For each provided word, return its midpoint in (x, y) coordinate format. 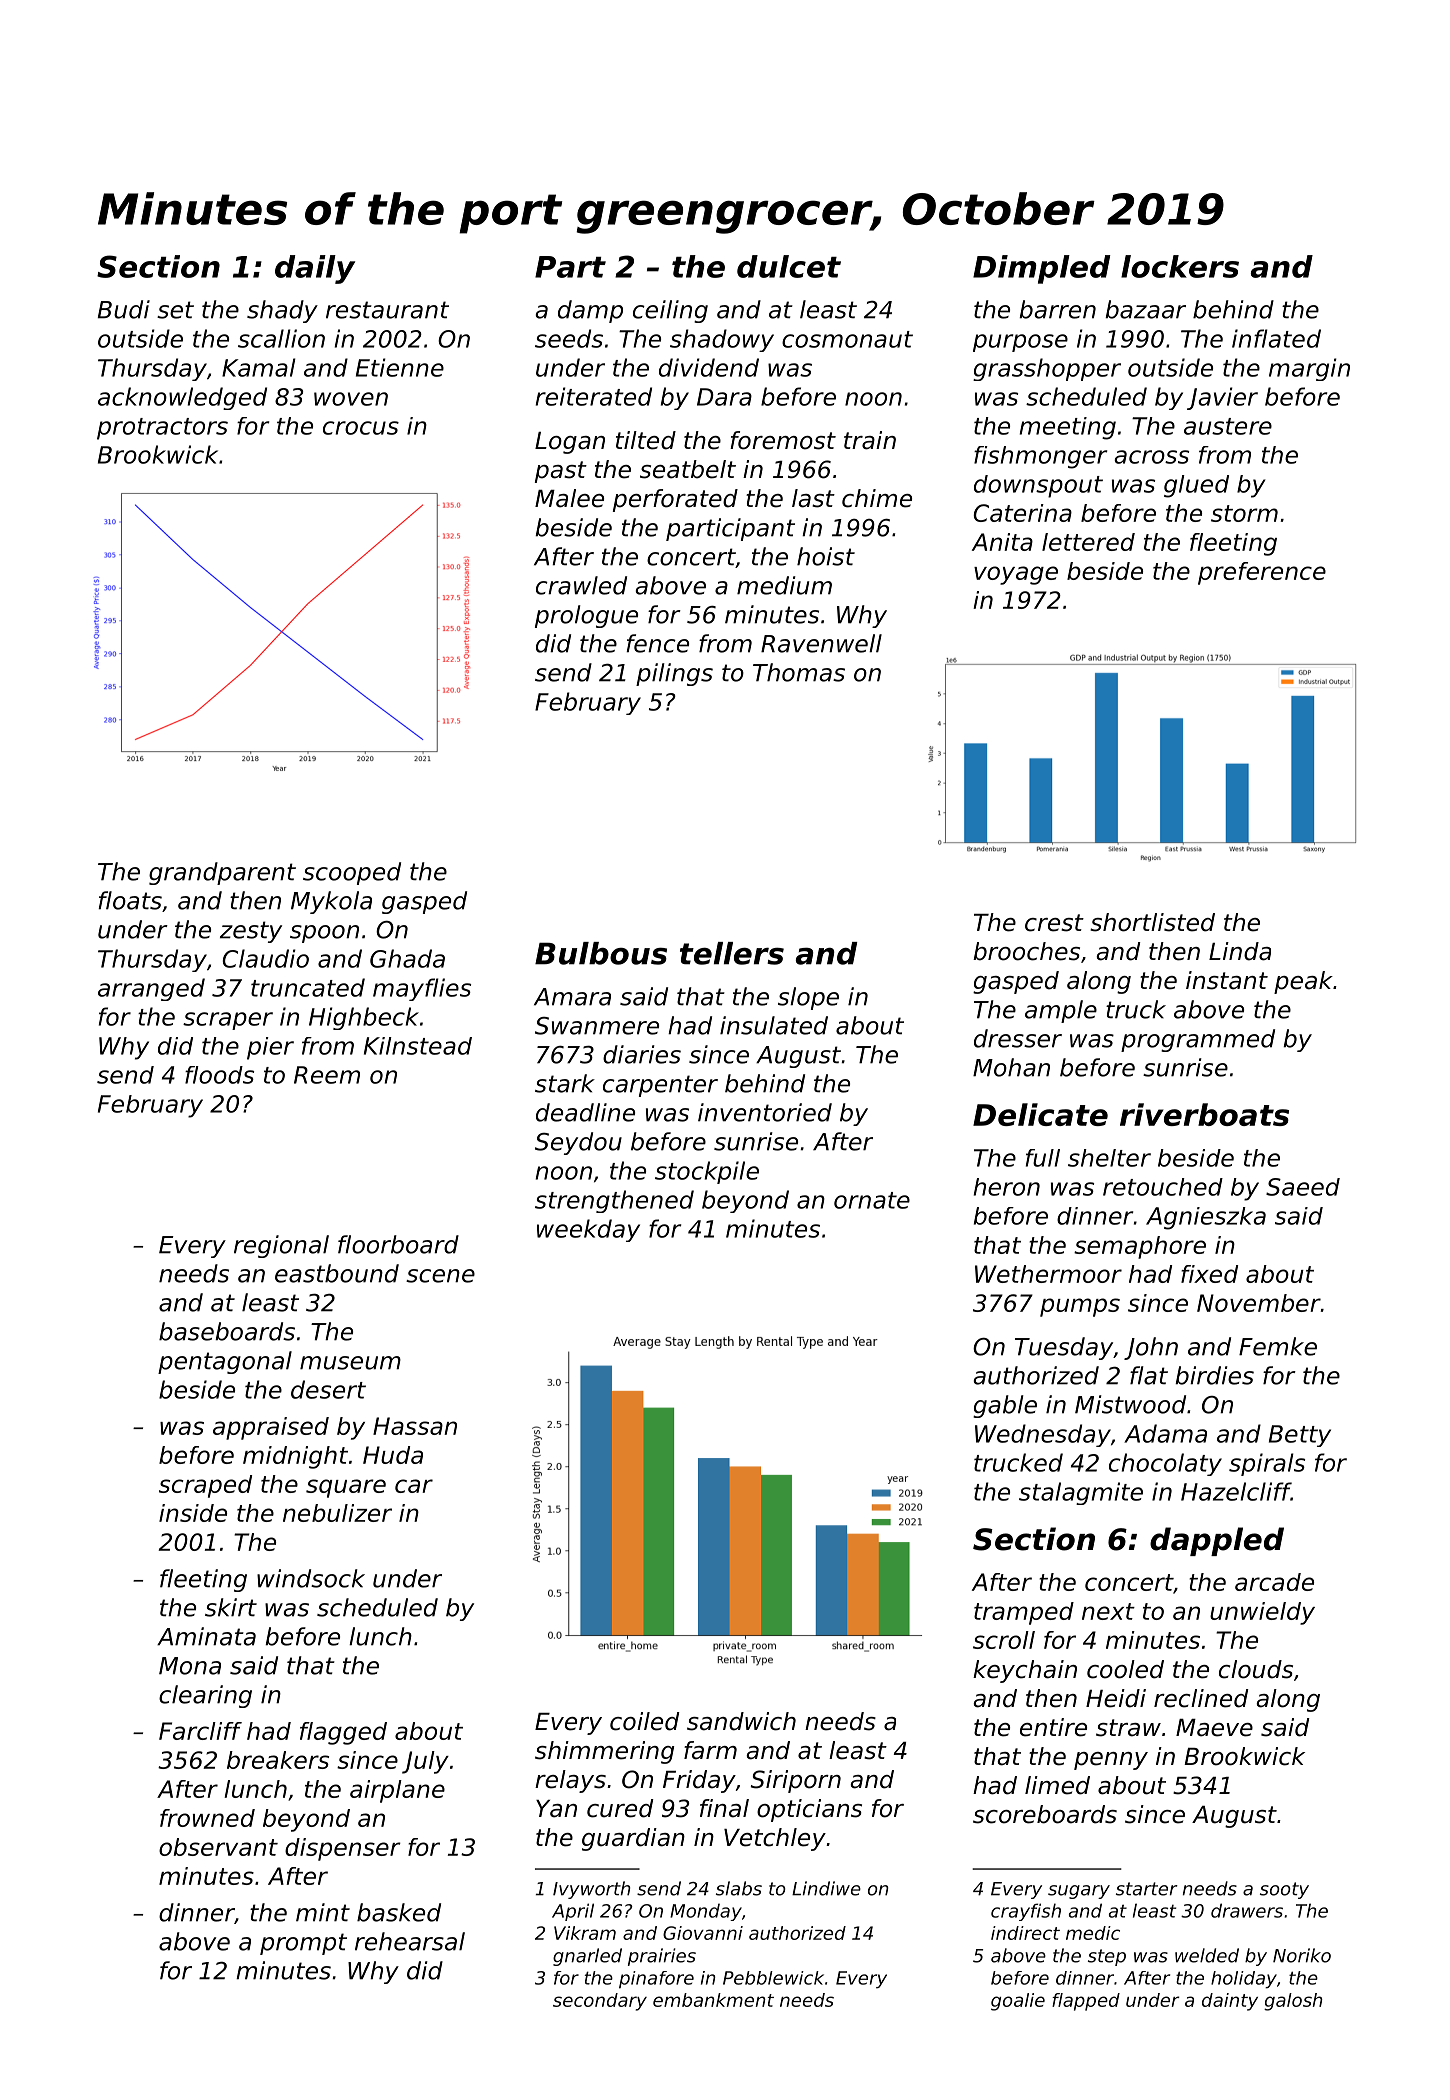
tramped (1024, 1613)
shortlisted (1152, 922)
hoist (826, 556)
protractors (162, 429)
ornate (872, 1200)
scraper (228, 1021)
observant (218, 1847)
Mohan (1011, 1067)
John (1151, 1348)
